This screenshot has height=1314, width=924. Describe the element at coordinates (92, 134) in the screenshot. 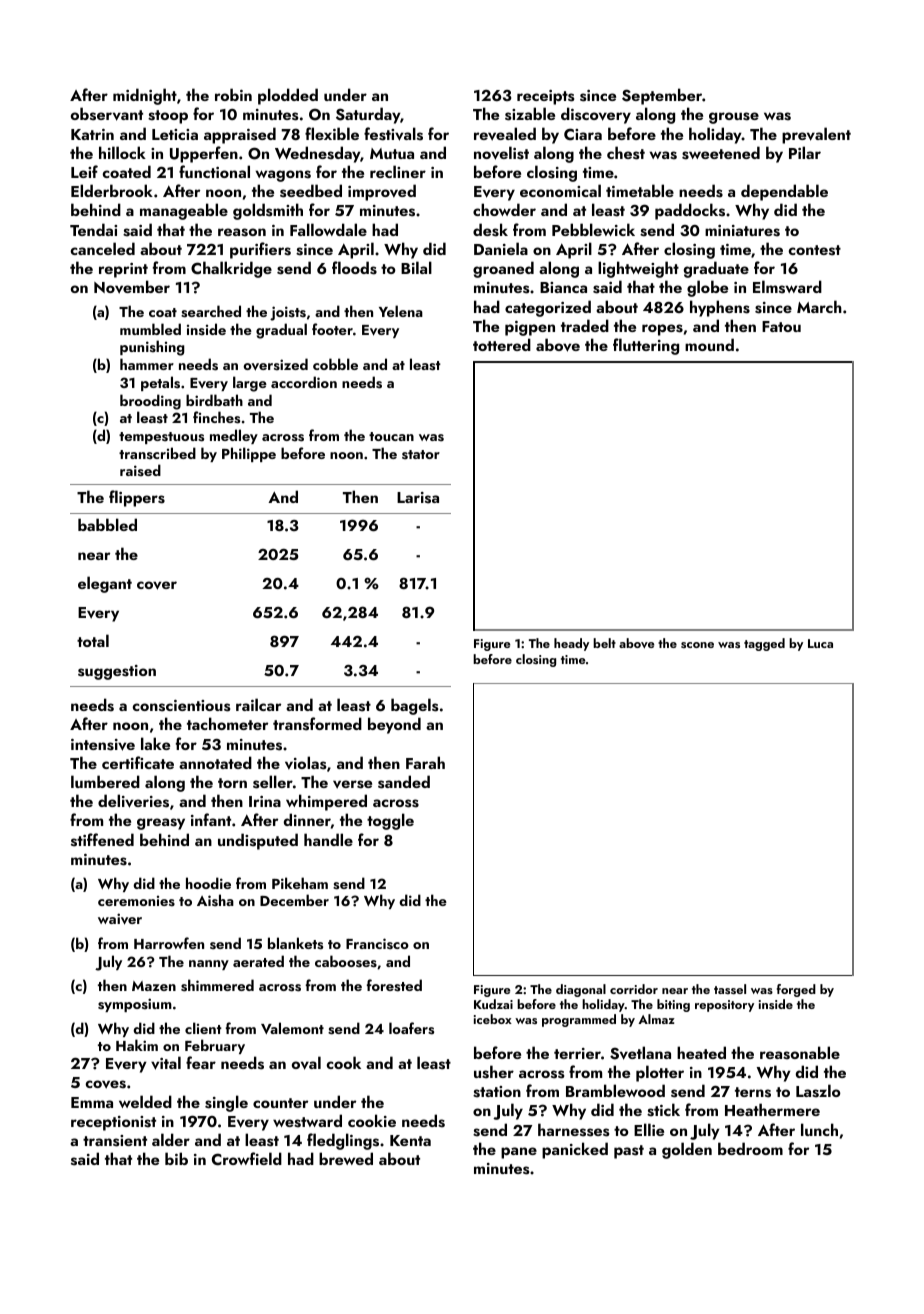

I see `Katrin` at that location.
